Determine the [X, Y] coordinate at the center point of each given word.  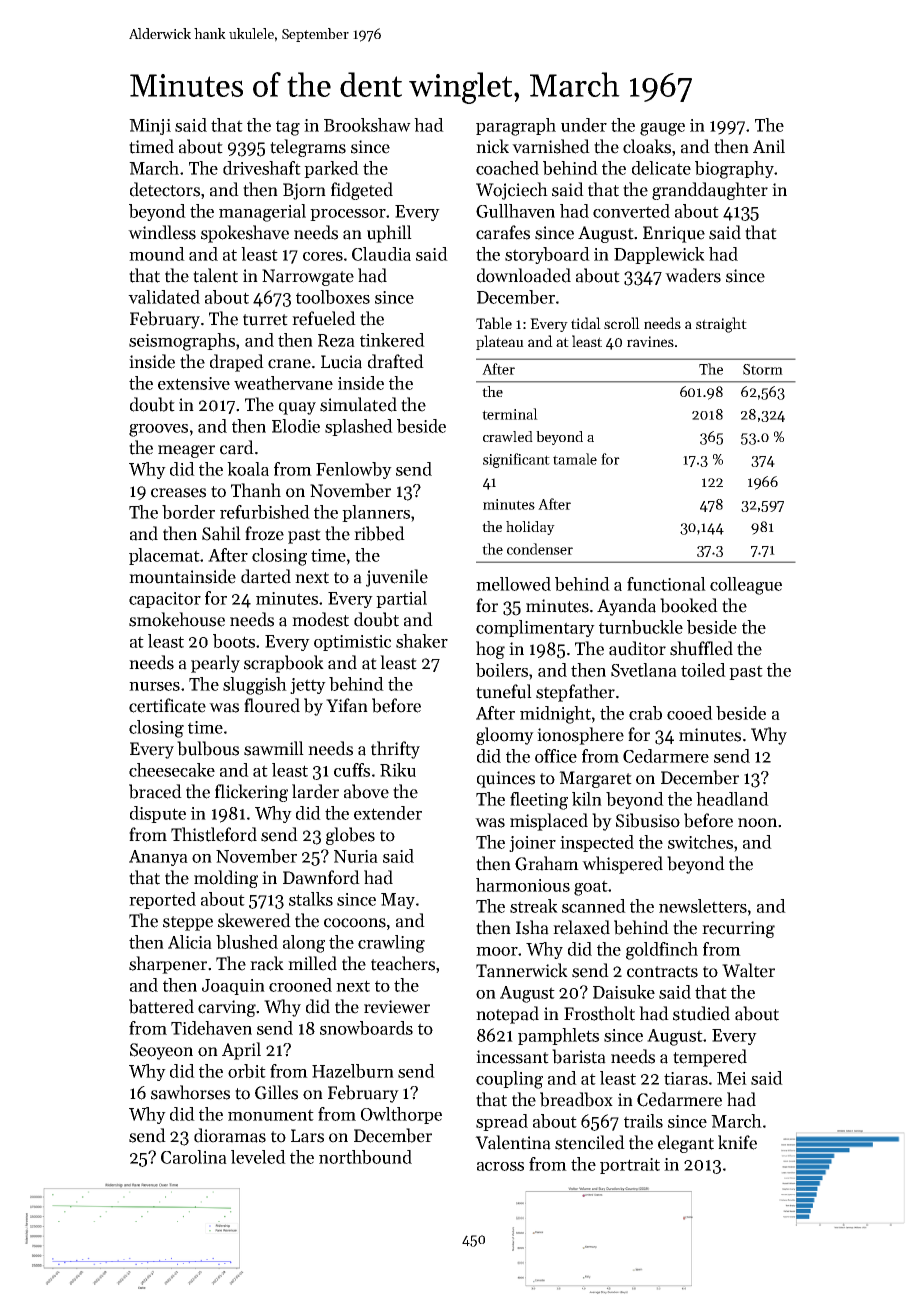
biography [734, 170]
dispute [158, 814]
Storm [763, 369]
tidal [586, 323]
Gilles [276, 1092]
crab [645, 713]
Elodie [296, 426]
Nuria [356, 856]
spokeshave [245, 234]
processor [348, 215]
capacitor [165, 600]
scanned [594, 906]
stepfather [575, 693]
